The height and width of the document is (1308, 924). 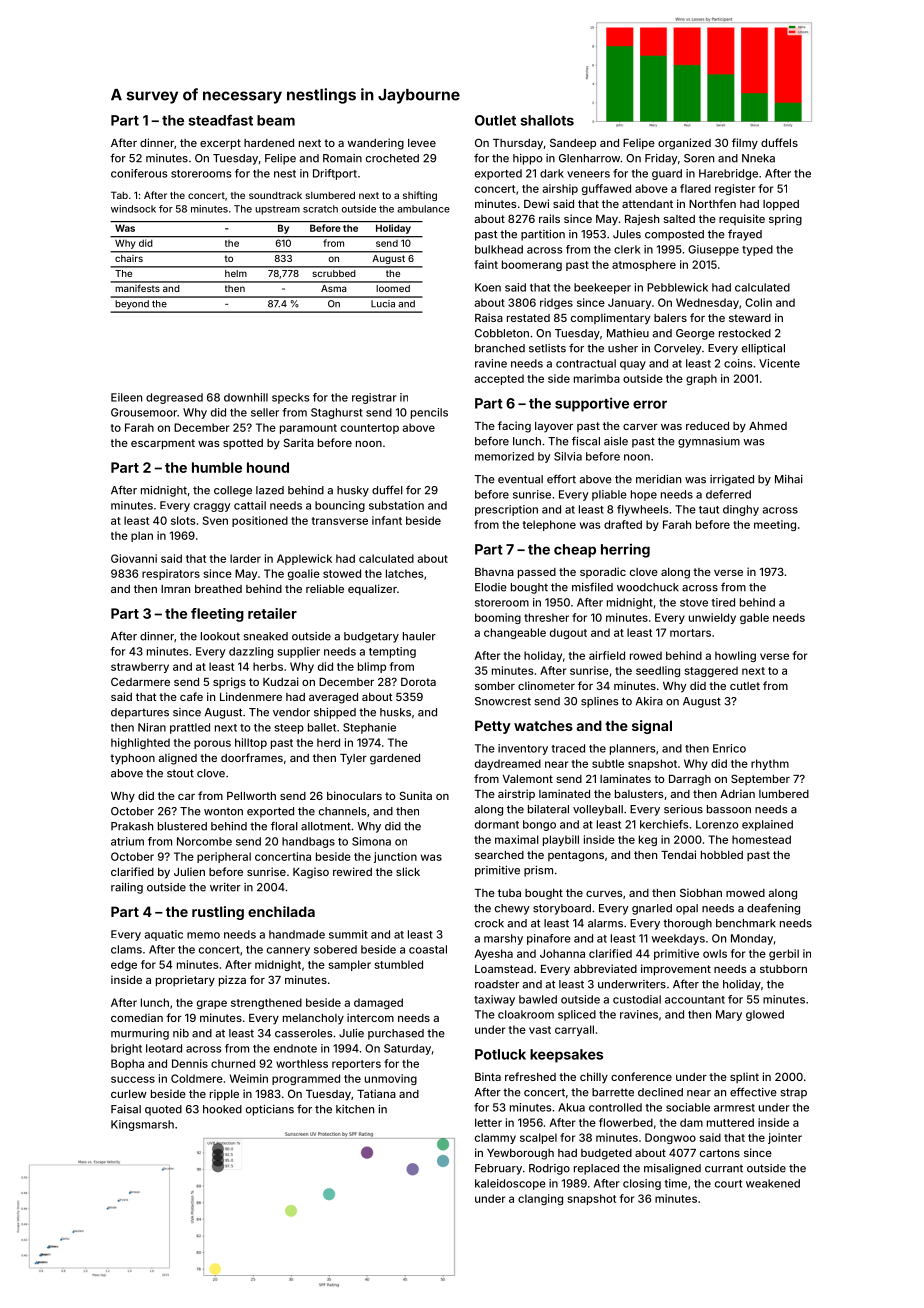 I want to click on gnarled, so click(x=652, y=909).
